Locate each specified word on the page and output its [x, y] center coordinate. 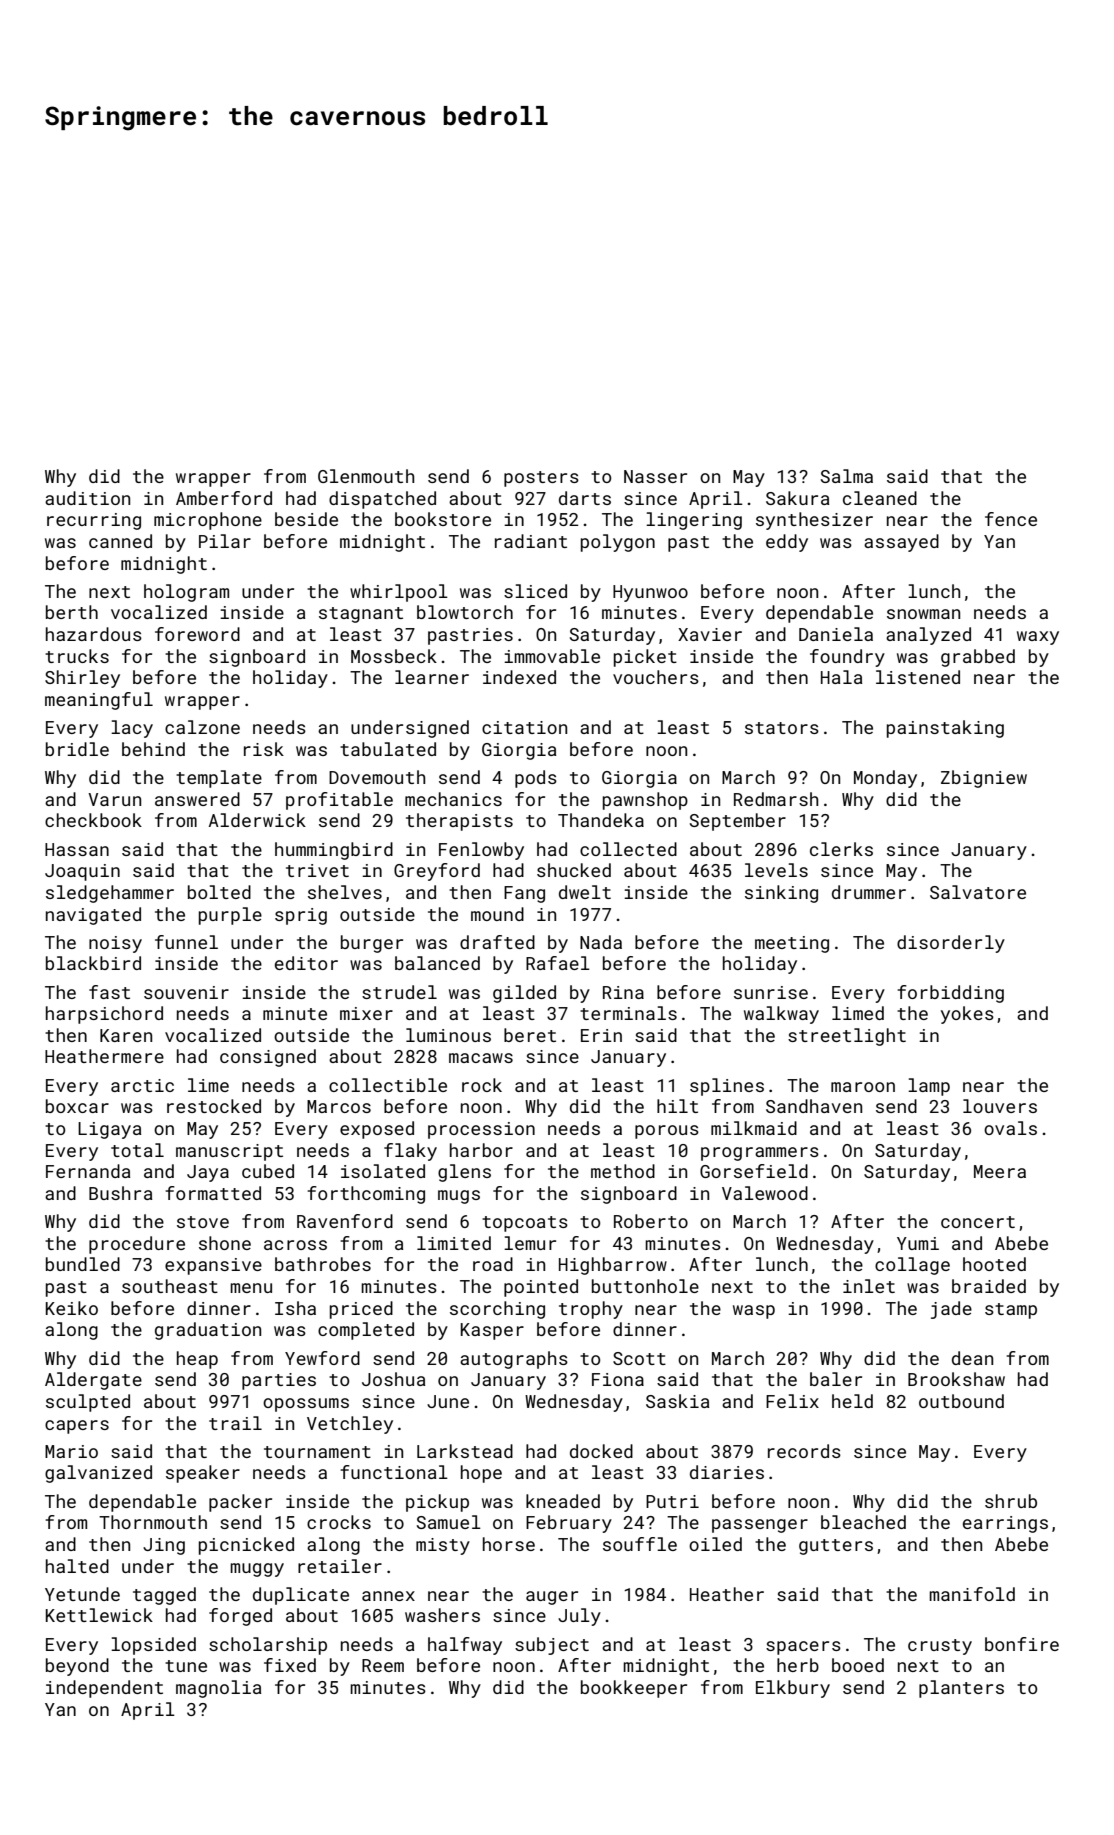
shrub [1011, 1501]
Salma [847, 476]
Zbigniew [984, 779]
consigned [268, 1058]
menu [251, 1288]
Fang [524, 894]
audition [87, 498]
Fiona [618, 1379]
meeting [792, 944]
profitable [339, 801]
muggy [257, 1570]
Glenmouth [366, 476]
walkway [781, 1015]
